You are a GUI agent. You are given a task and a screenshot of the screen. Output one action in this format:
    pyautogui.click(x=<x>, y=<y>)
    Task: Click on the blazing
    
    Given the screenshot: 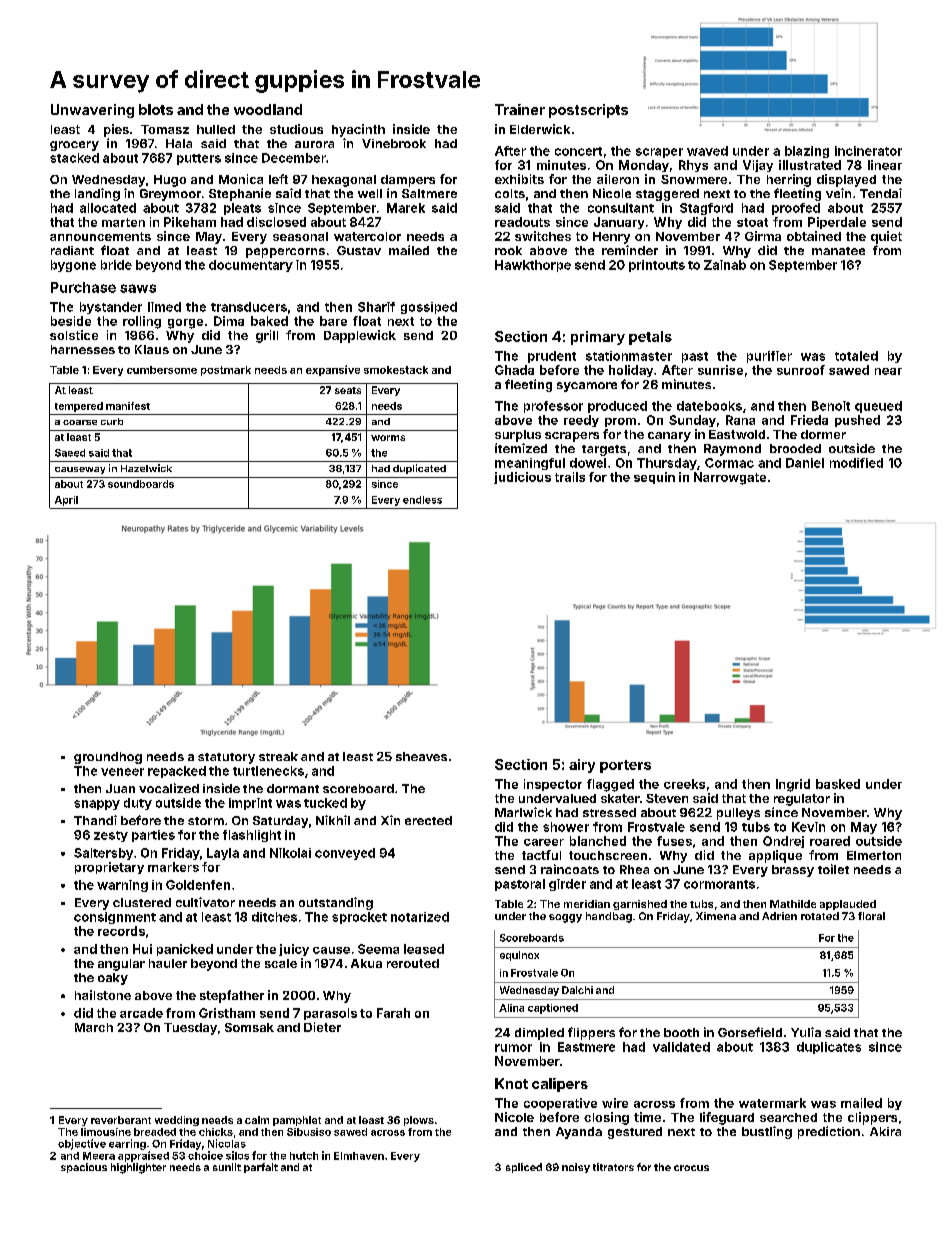 What is the action you would take?
    pyautogui.click(x=807, y=152)
